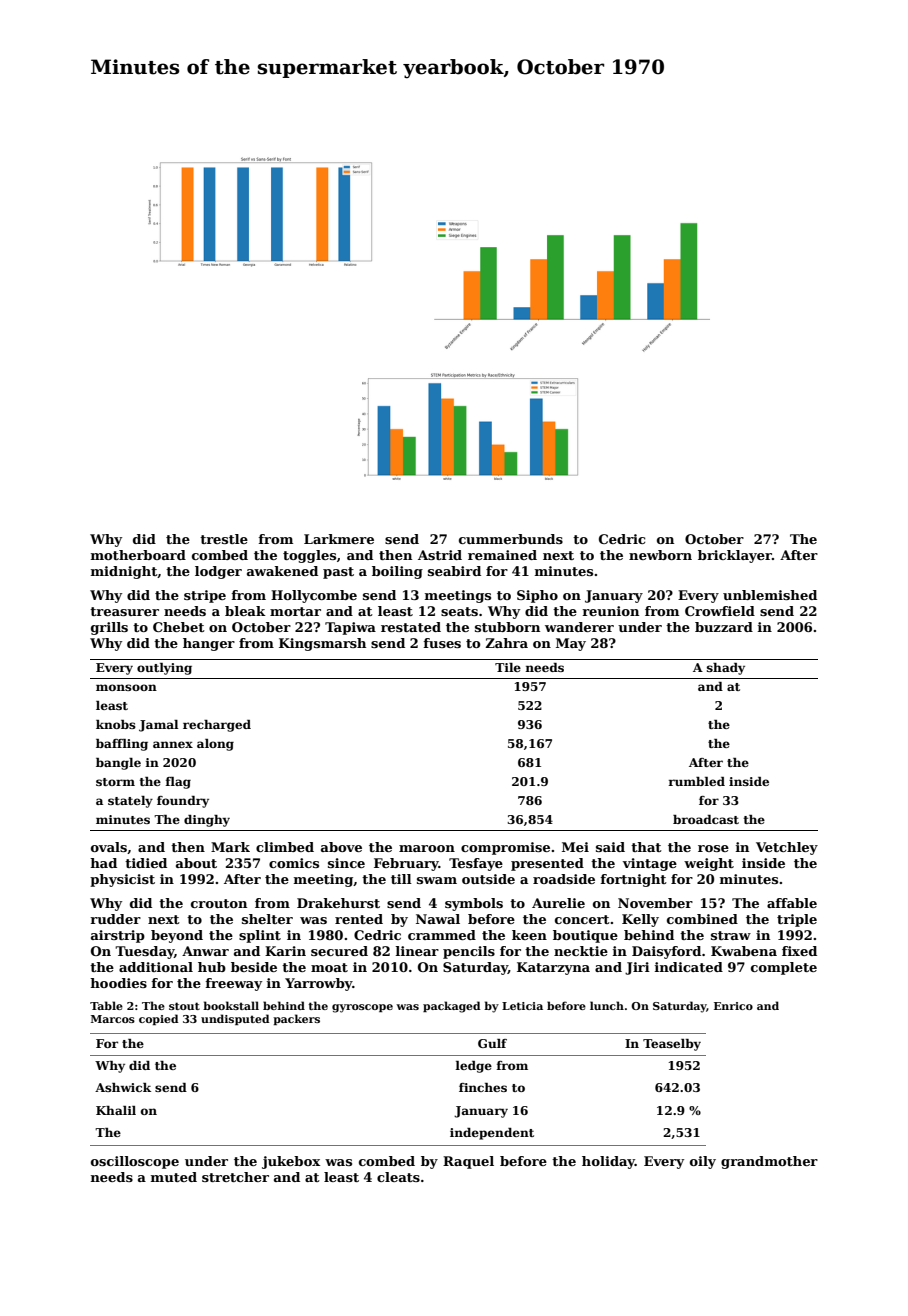  I want to click on independent, so click(492, 1134).
